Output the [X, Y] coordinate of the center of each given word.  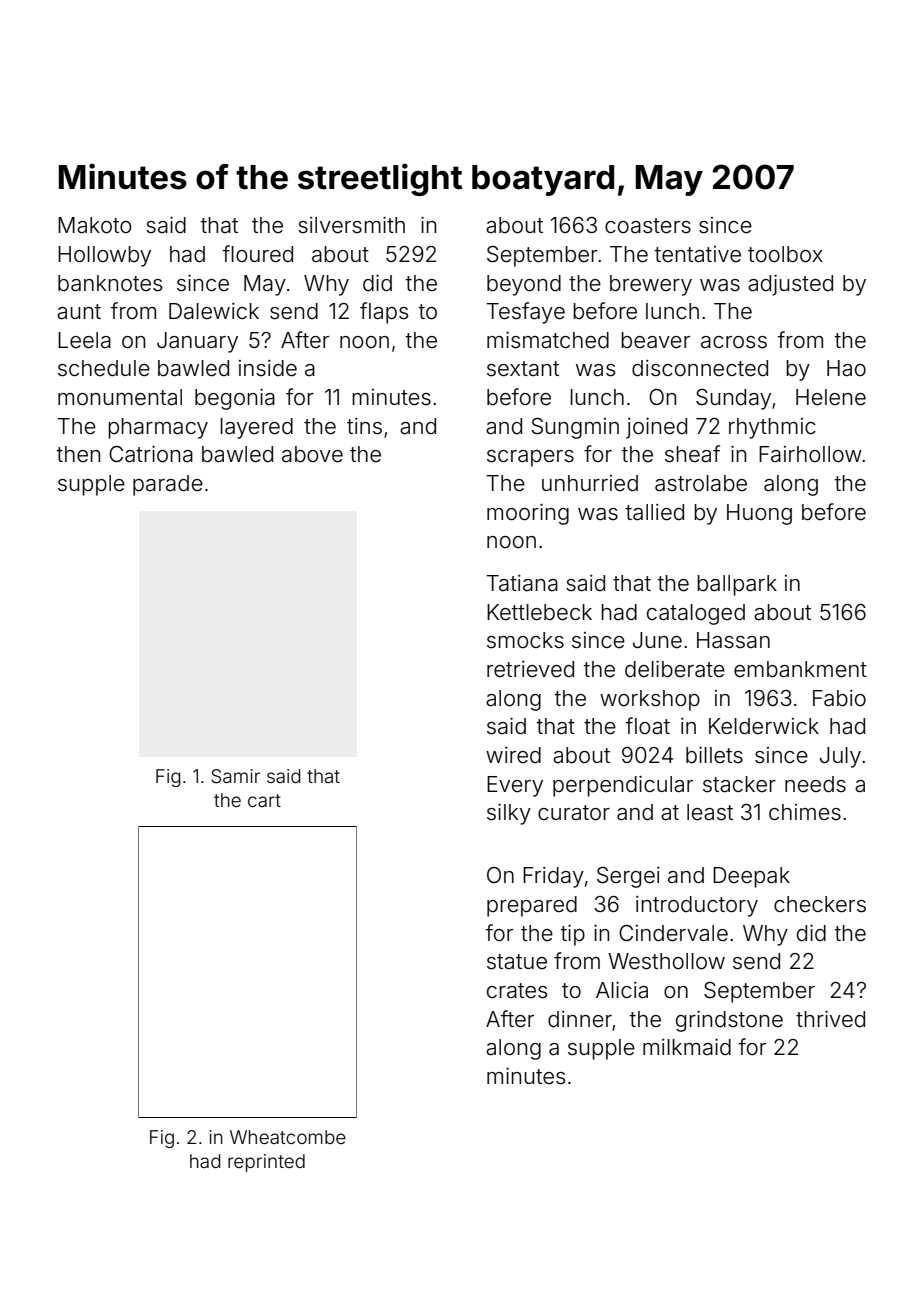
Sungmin [575, 428]
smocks [525, 640]
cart [264, 800]
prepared [532, 906]
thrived [830, 1019]
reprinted [266, 1163]
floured [258, 254]
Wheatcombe [288, 1137]
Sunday [733, 399]
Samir [235, 776]
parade [168, 485]
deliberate [675, 669]
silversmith [351, 225]
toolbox [785, 254]
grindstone [729, 1021]
